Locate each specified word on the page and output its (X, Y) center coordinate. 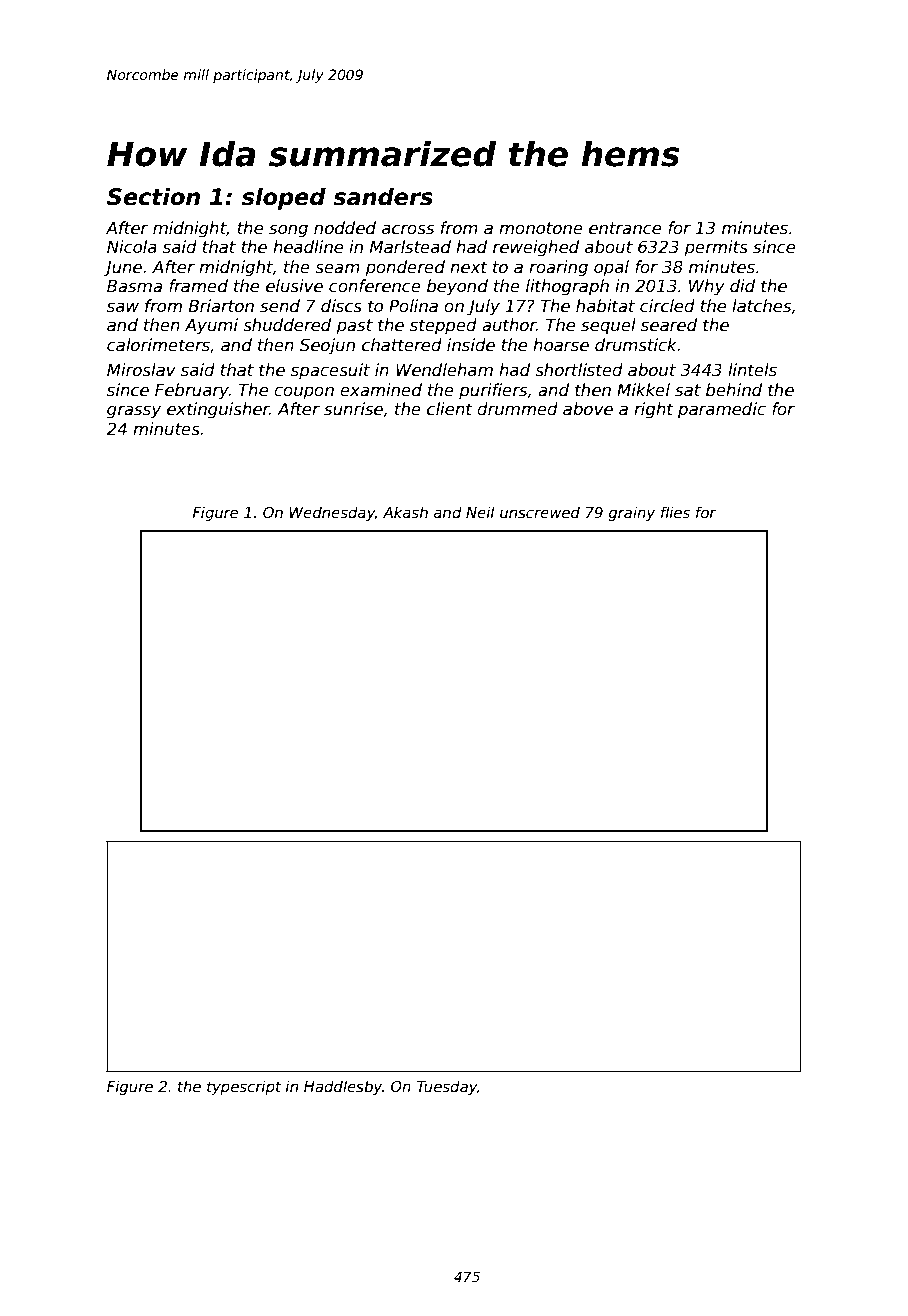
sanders (383, 196)
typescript (244, 1087)
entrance (625, 228)
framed (198, 286)
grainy (632, 513)
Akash (405, 512)
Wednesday (332, 513)
